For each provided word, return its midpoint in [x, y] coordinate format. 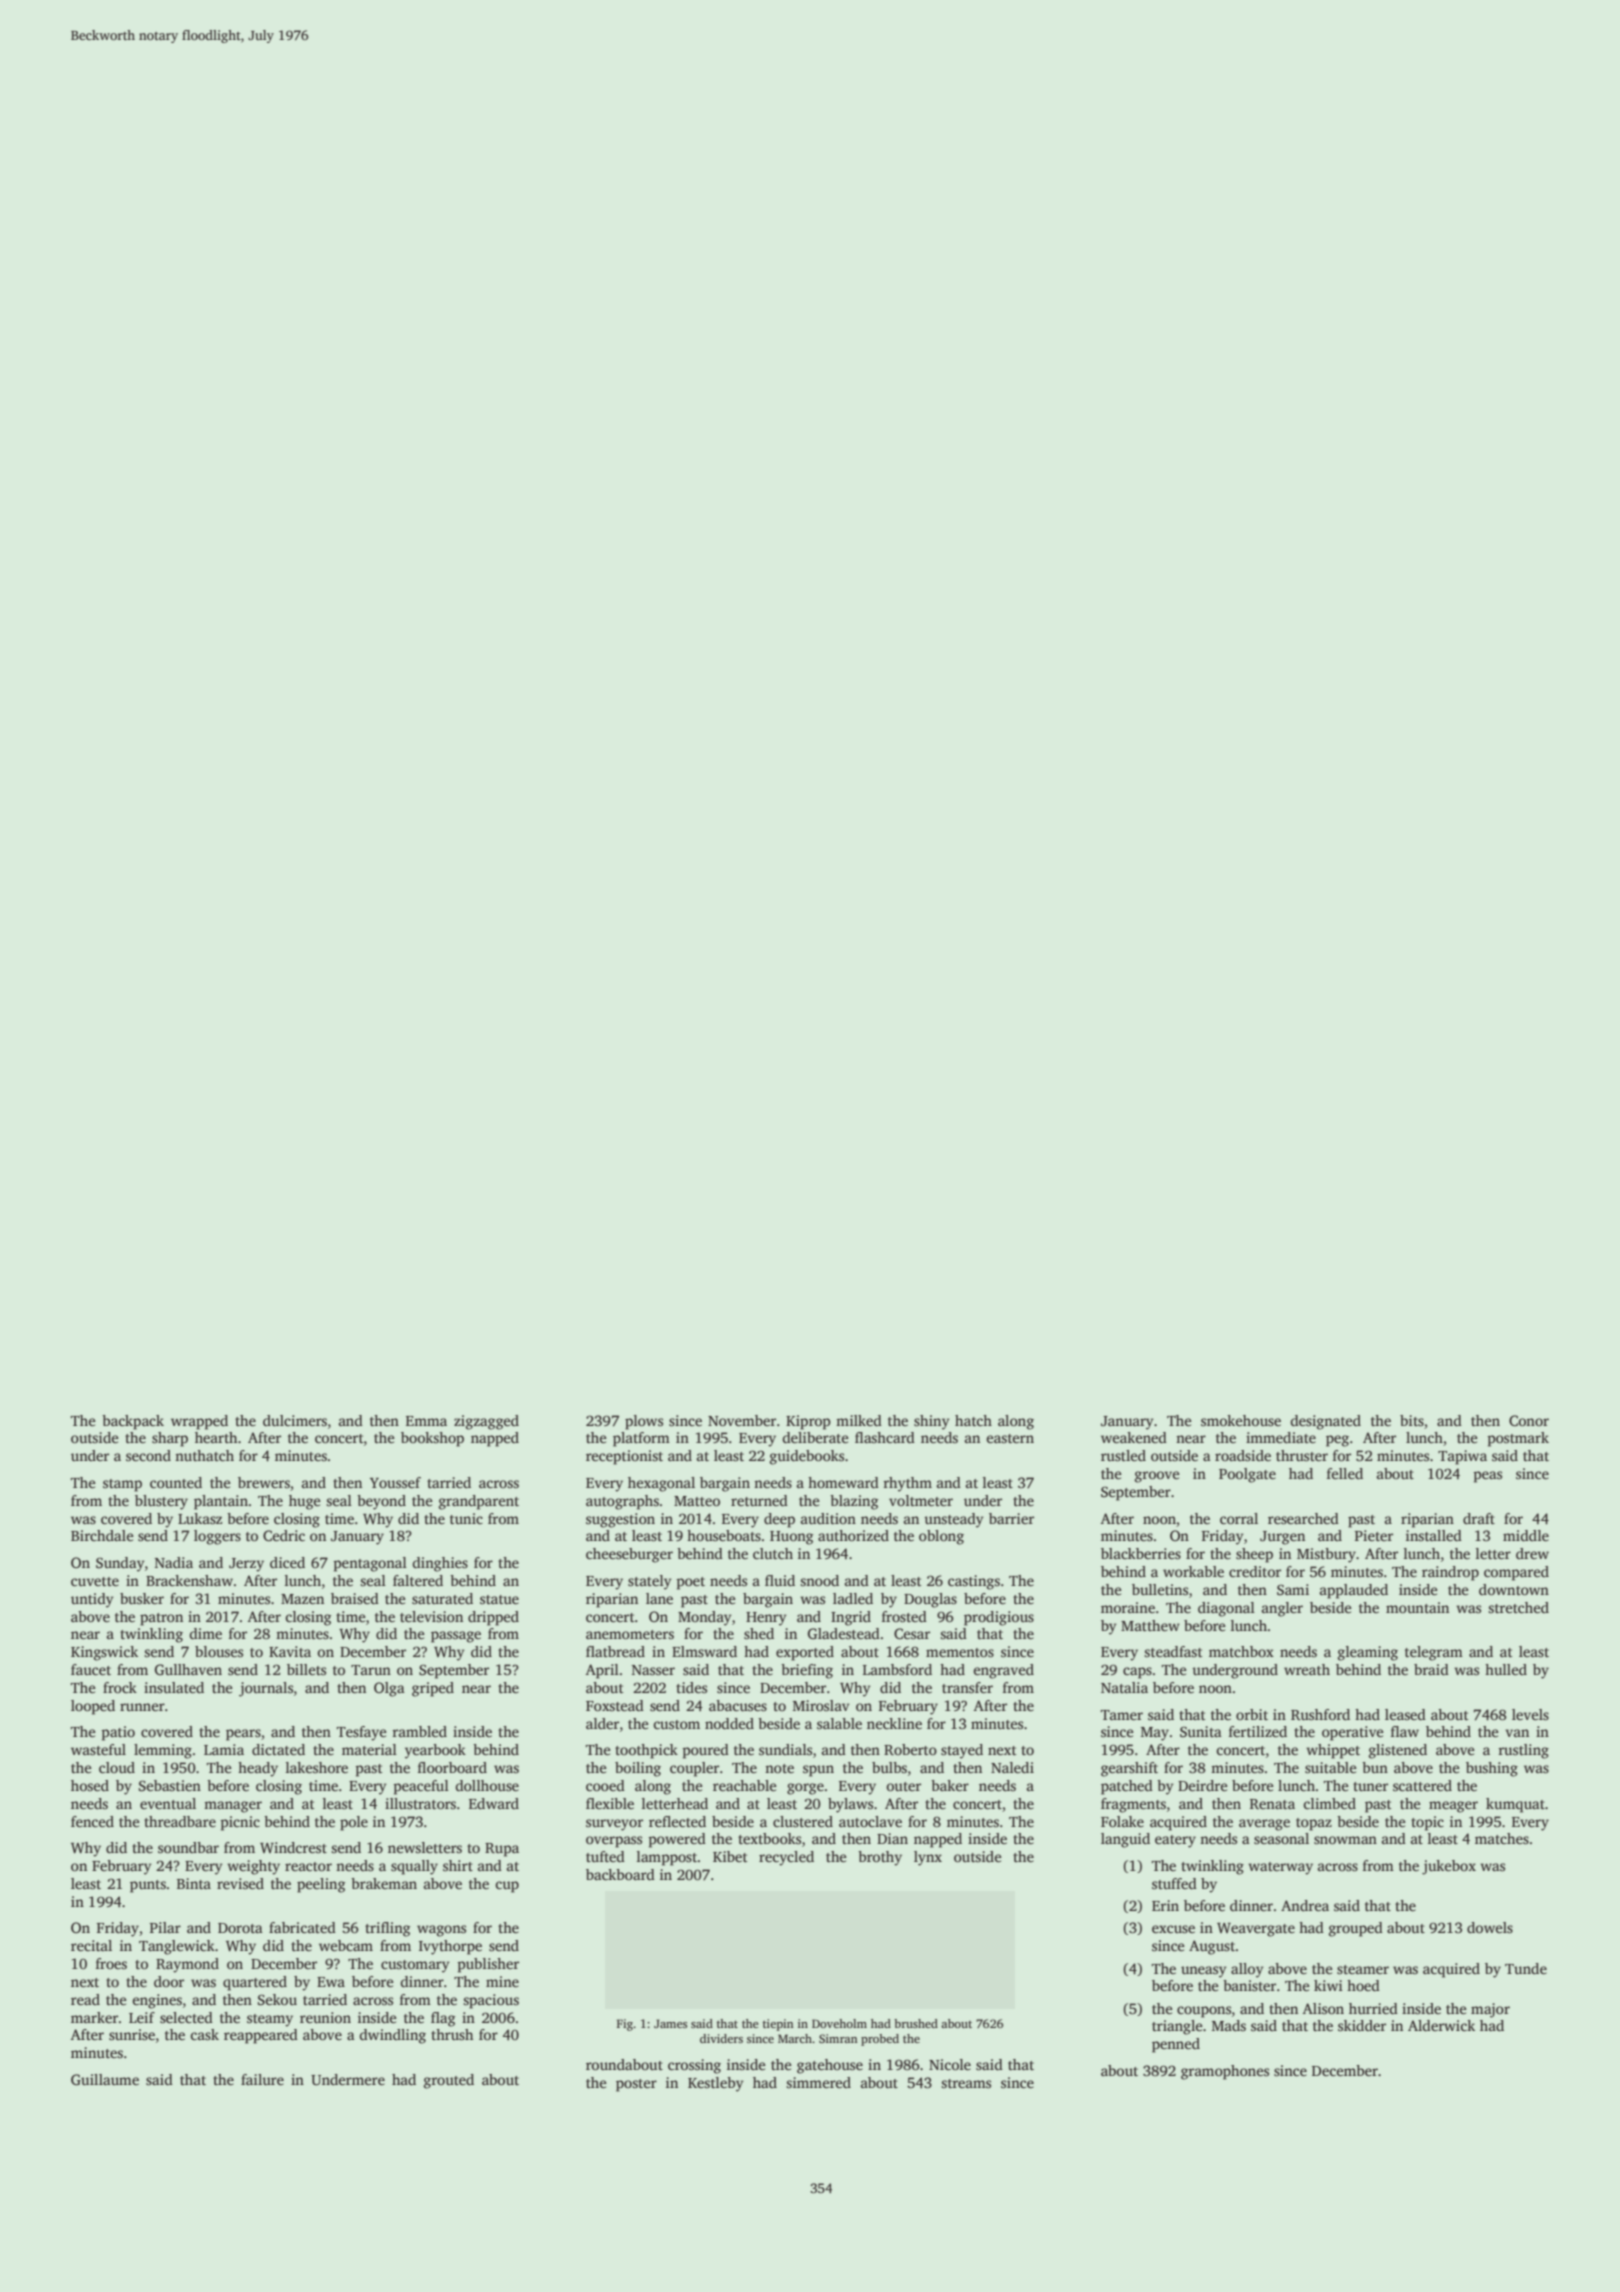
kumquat [1515, 1805]
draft [1479, 1518]
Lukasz [200, 1518]
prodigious [999, 1618]
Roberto [910, 1749]
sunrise [132, 2034]
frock [120, 1687]
